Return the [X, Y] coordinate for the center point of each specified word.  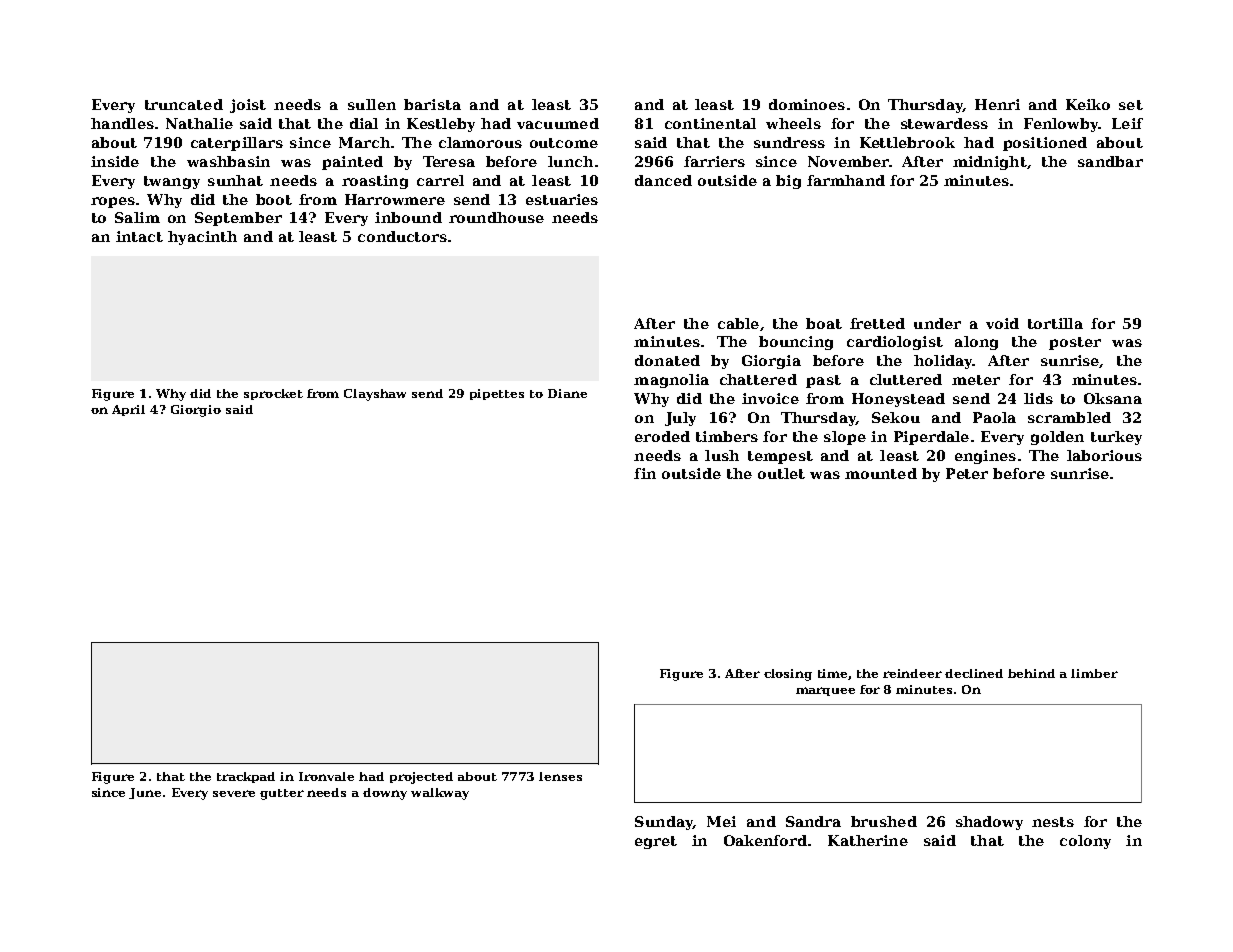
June [145, 793]
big [788, 182]
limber [1094, 673]
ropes [113, 202]
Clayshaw [375, 395]
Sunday [664, 823]
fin [645, 473]
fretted [877, 323]
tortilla [1055, 323]
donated [667, 360]
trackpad [246, 777]
